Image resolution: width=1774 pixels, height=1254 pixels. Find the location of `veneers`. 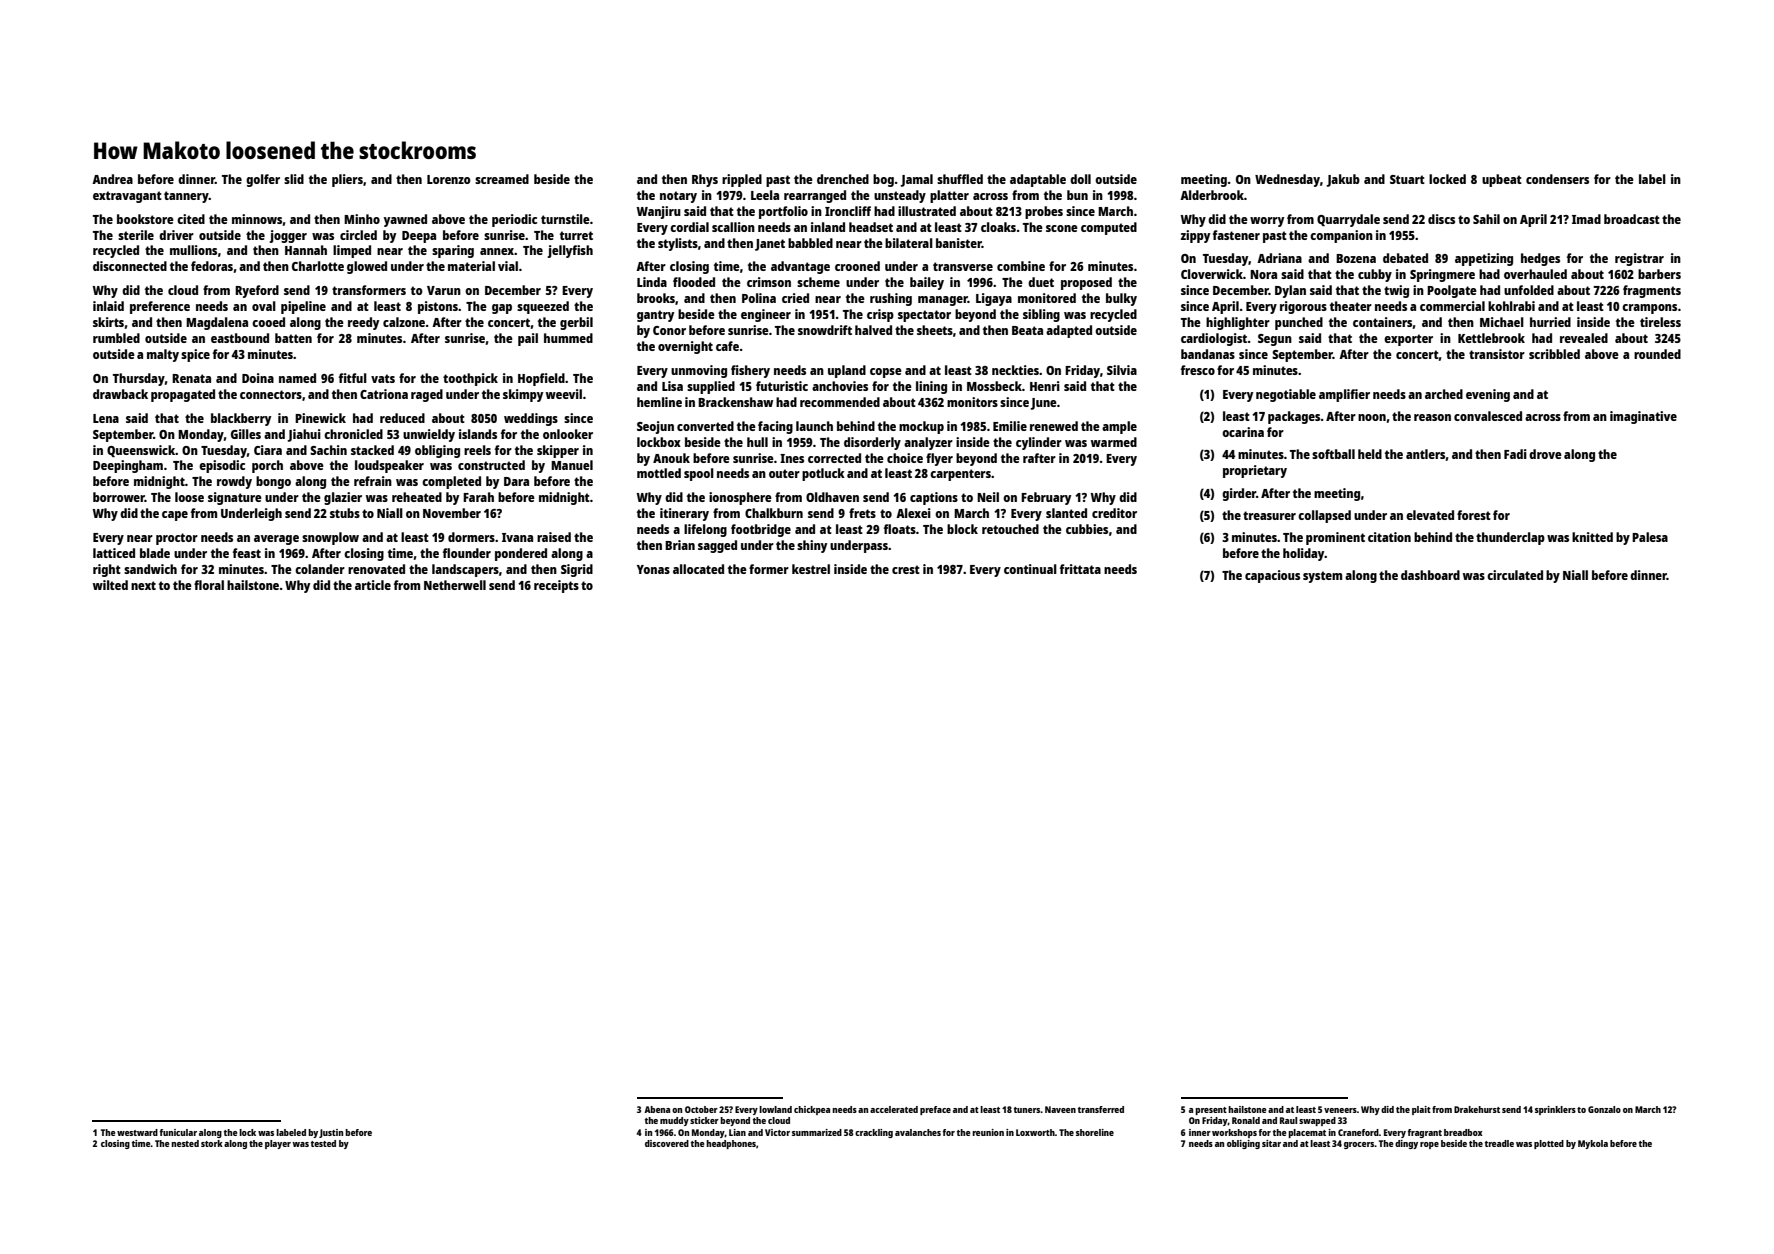

veneers is located at coordinates (1340, 1110).
